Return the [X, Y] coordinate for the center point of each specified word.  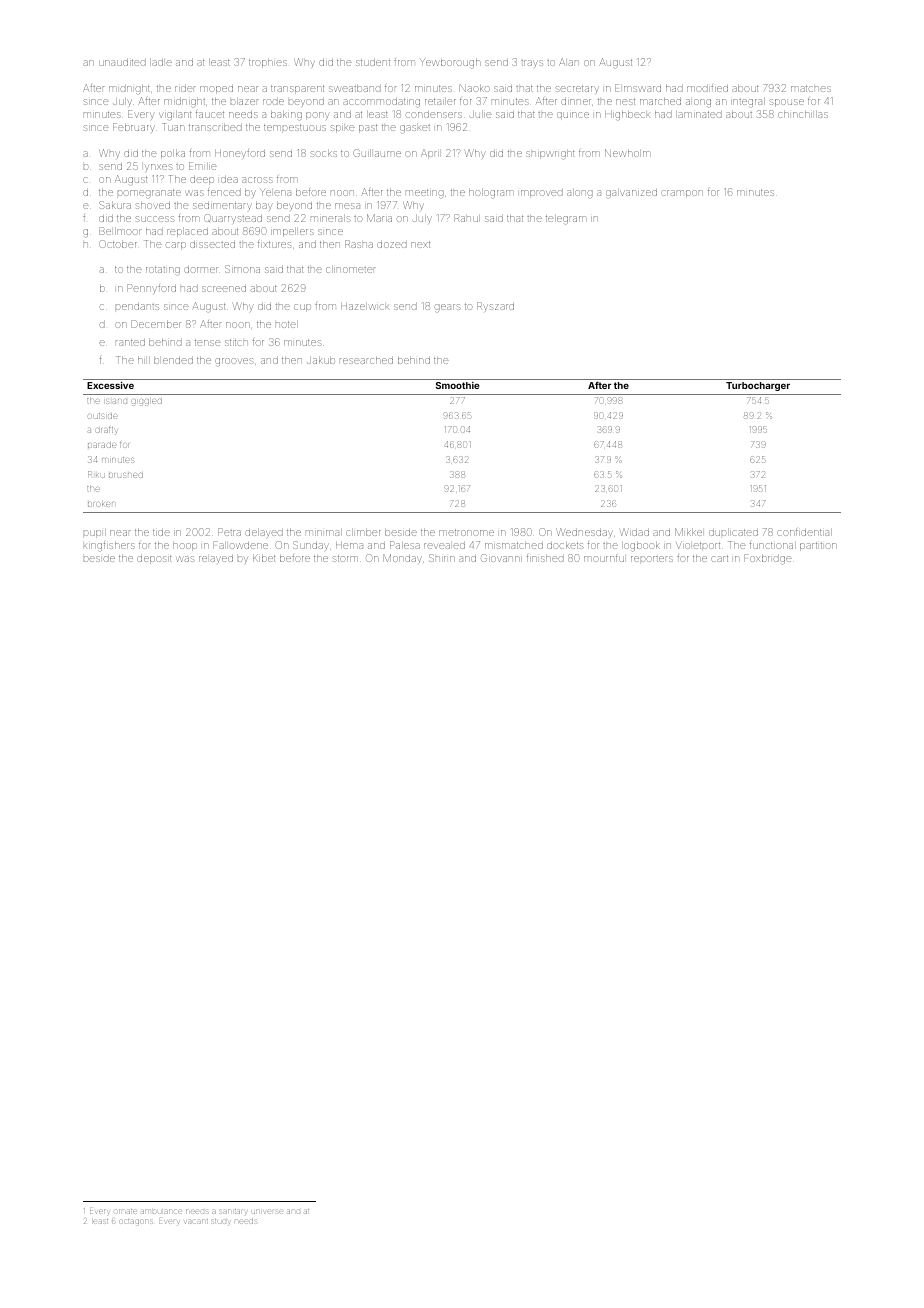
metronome [466, 532]
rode [273, 101]
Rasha [359, 244]
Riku [96, 474]
